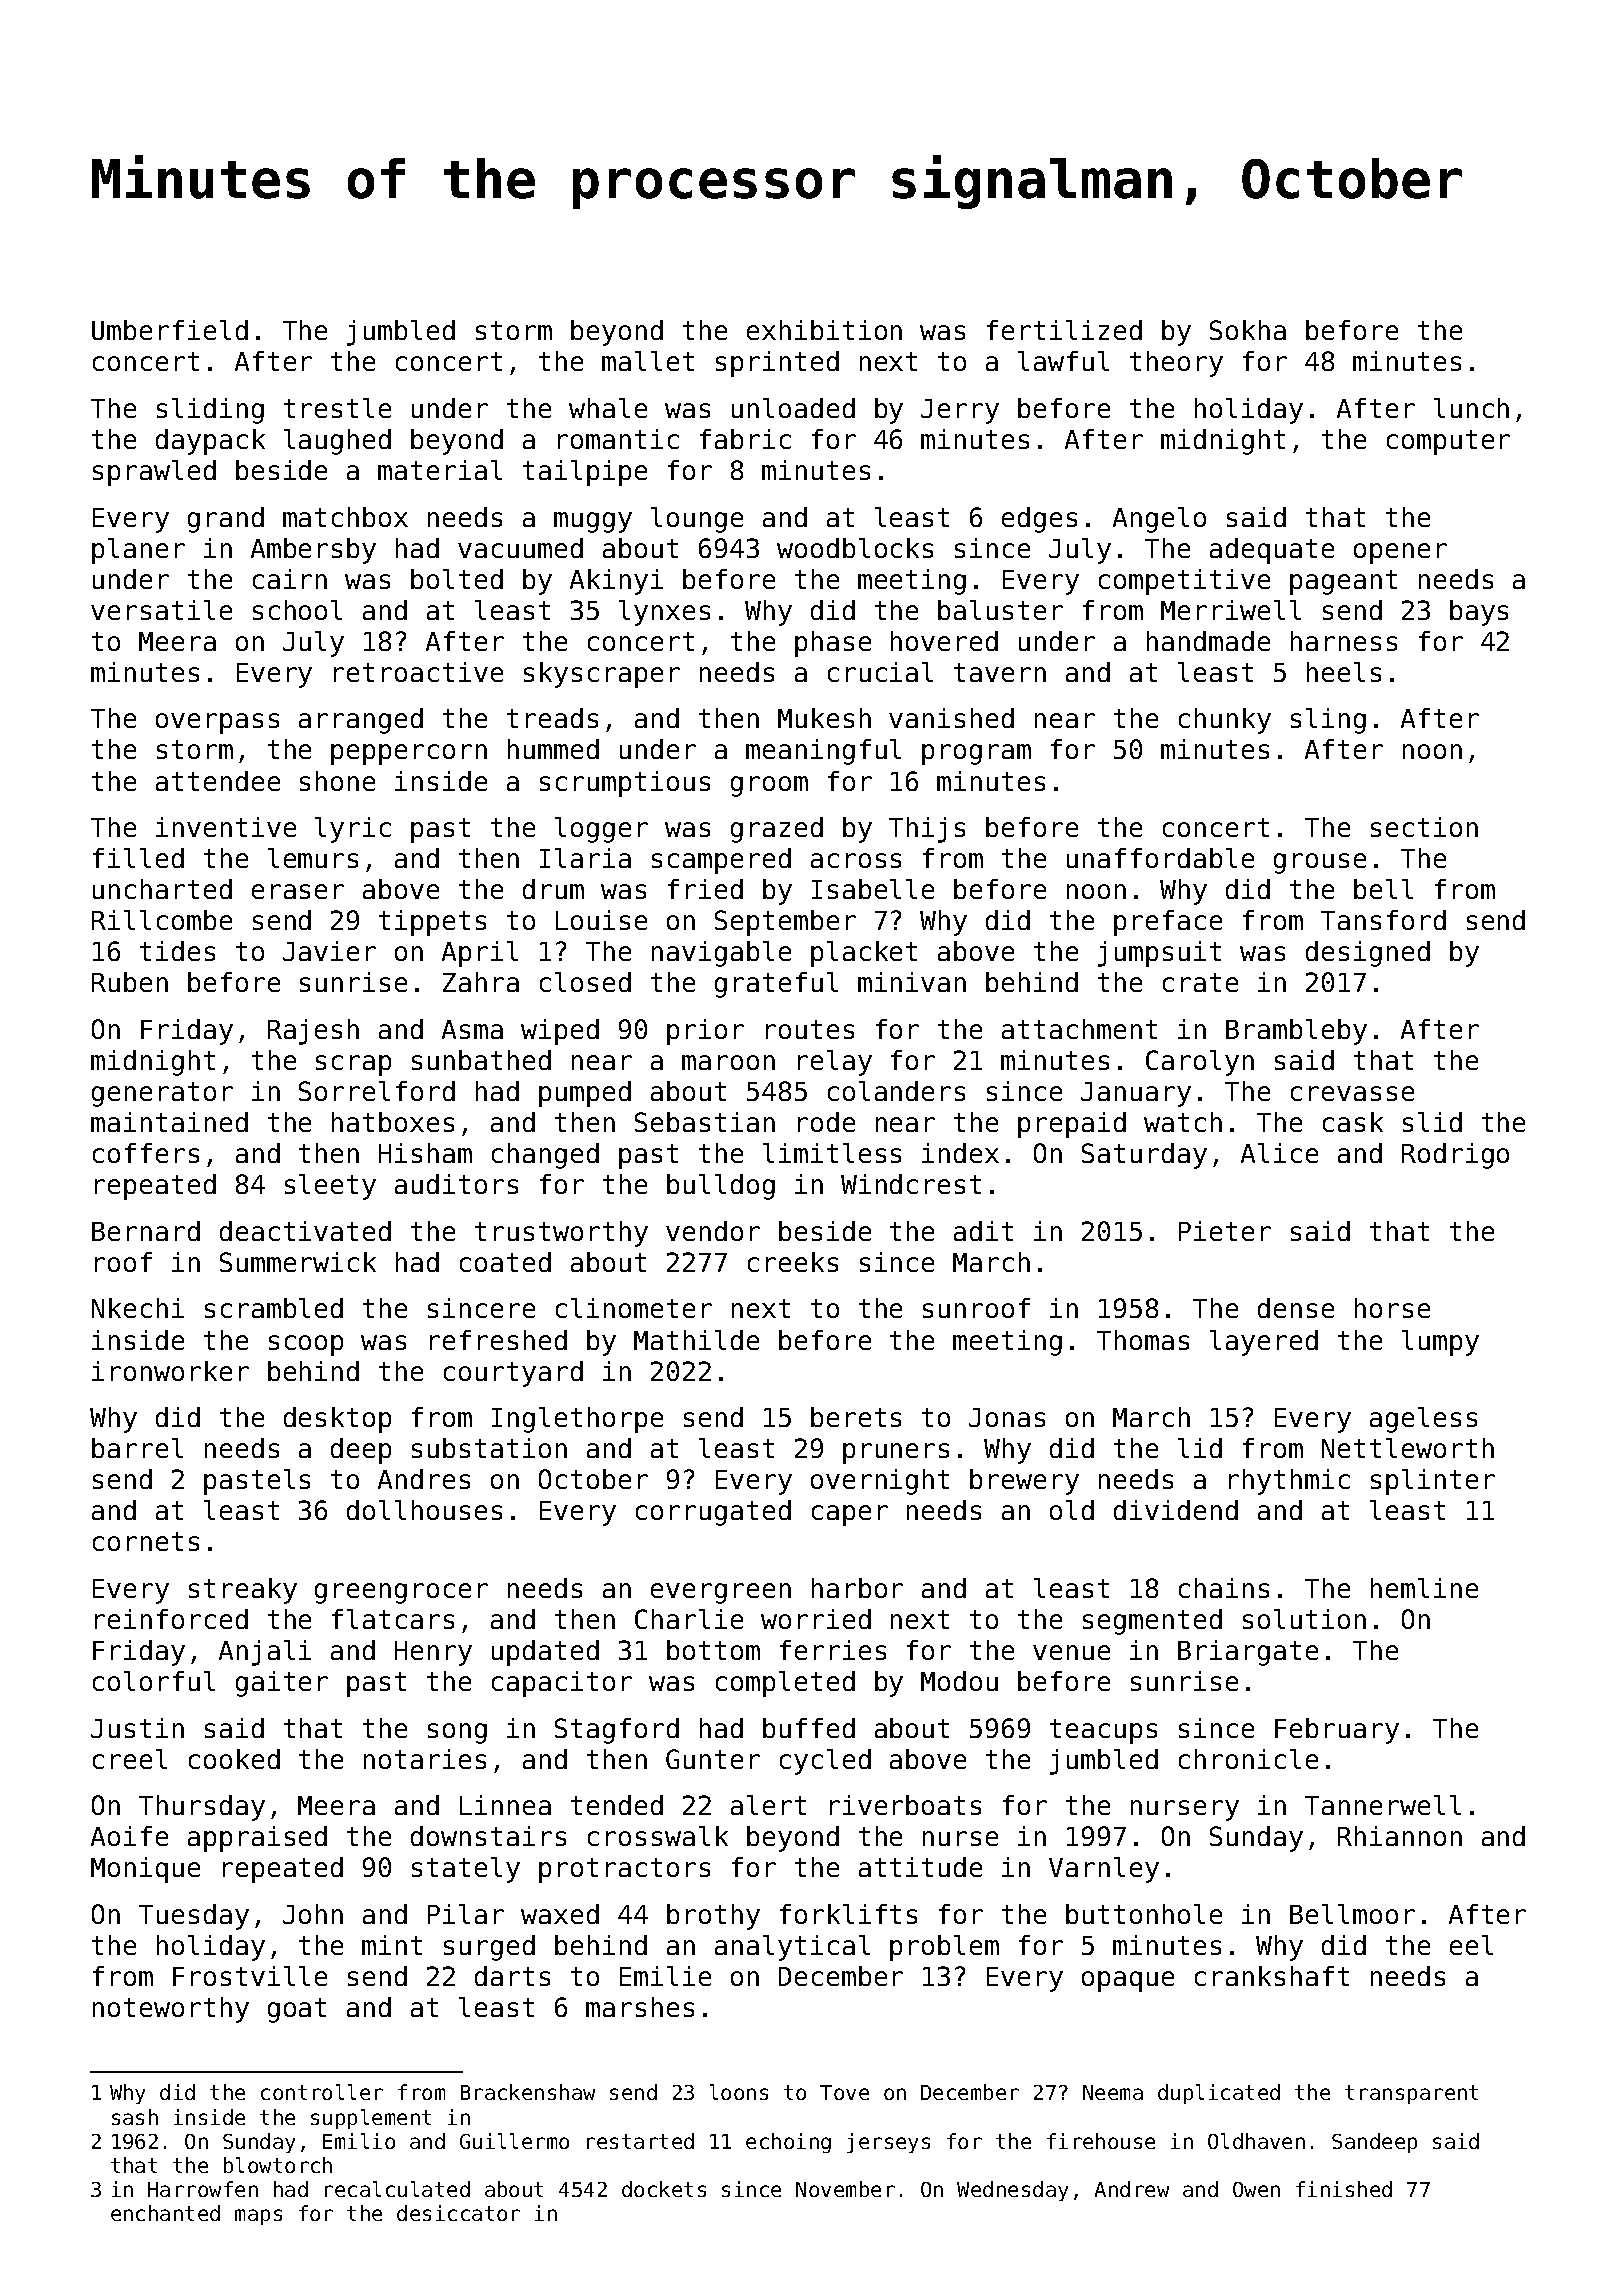 Image resolution: width=1620 pixels, height=2292 pixels. What do you see at coordinates (1471, 408) in the page?
I see `lunch` at bounding box center [1471, 408].
